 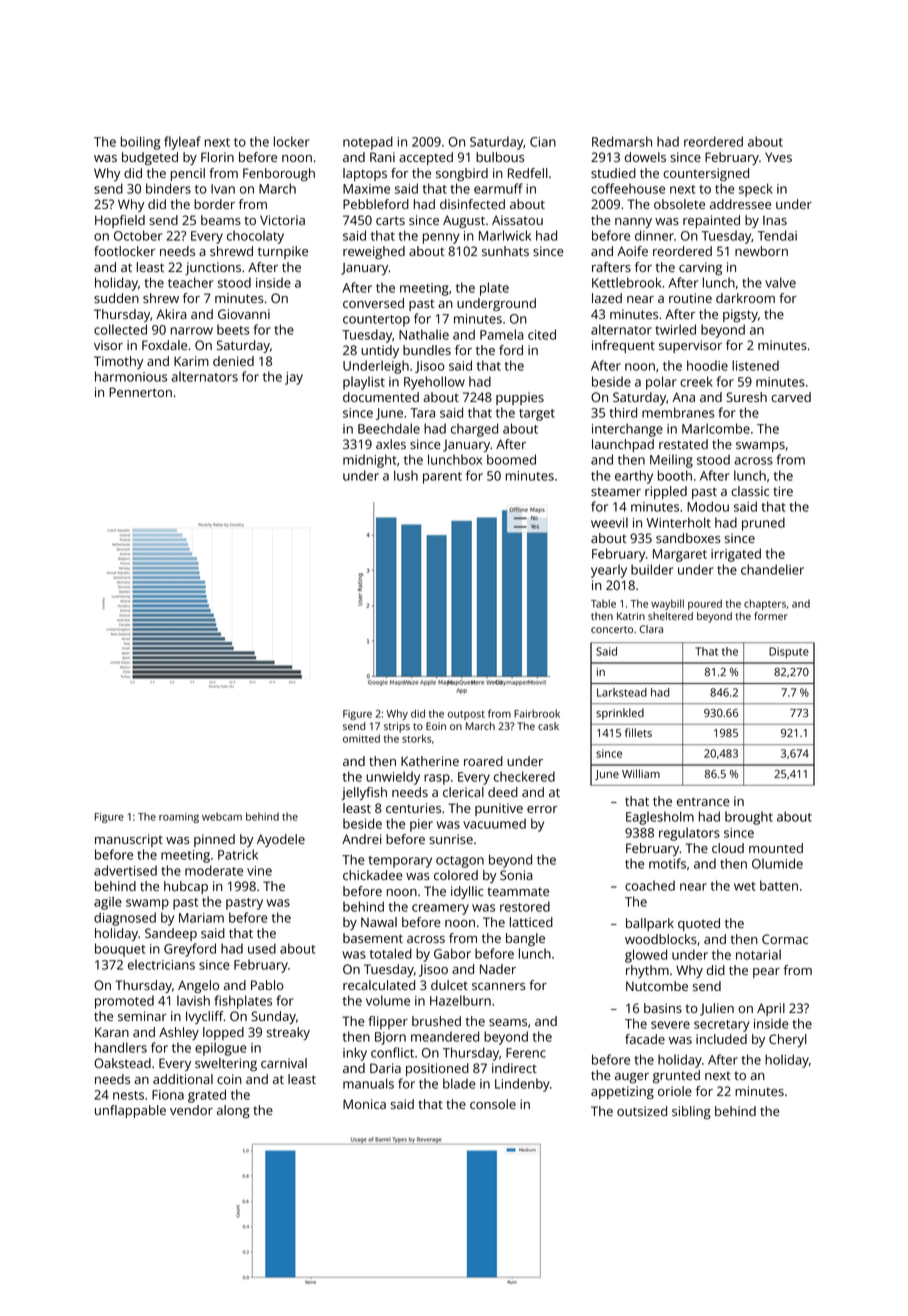 What do you see at coordinates (789, 652) in the screenshot?
I see `Dispute` at bounding box center [789, 652].
